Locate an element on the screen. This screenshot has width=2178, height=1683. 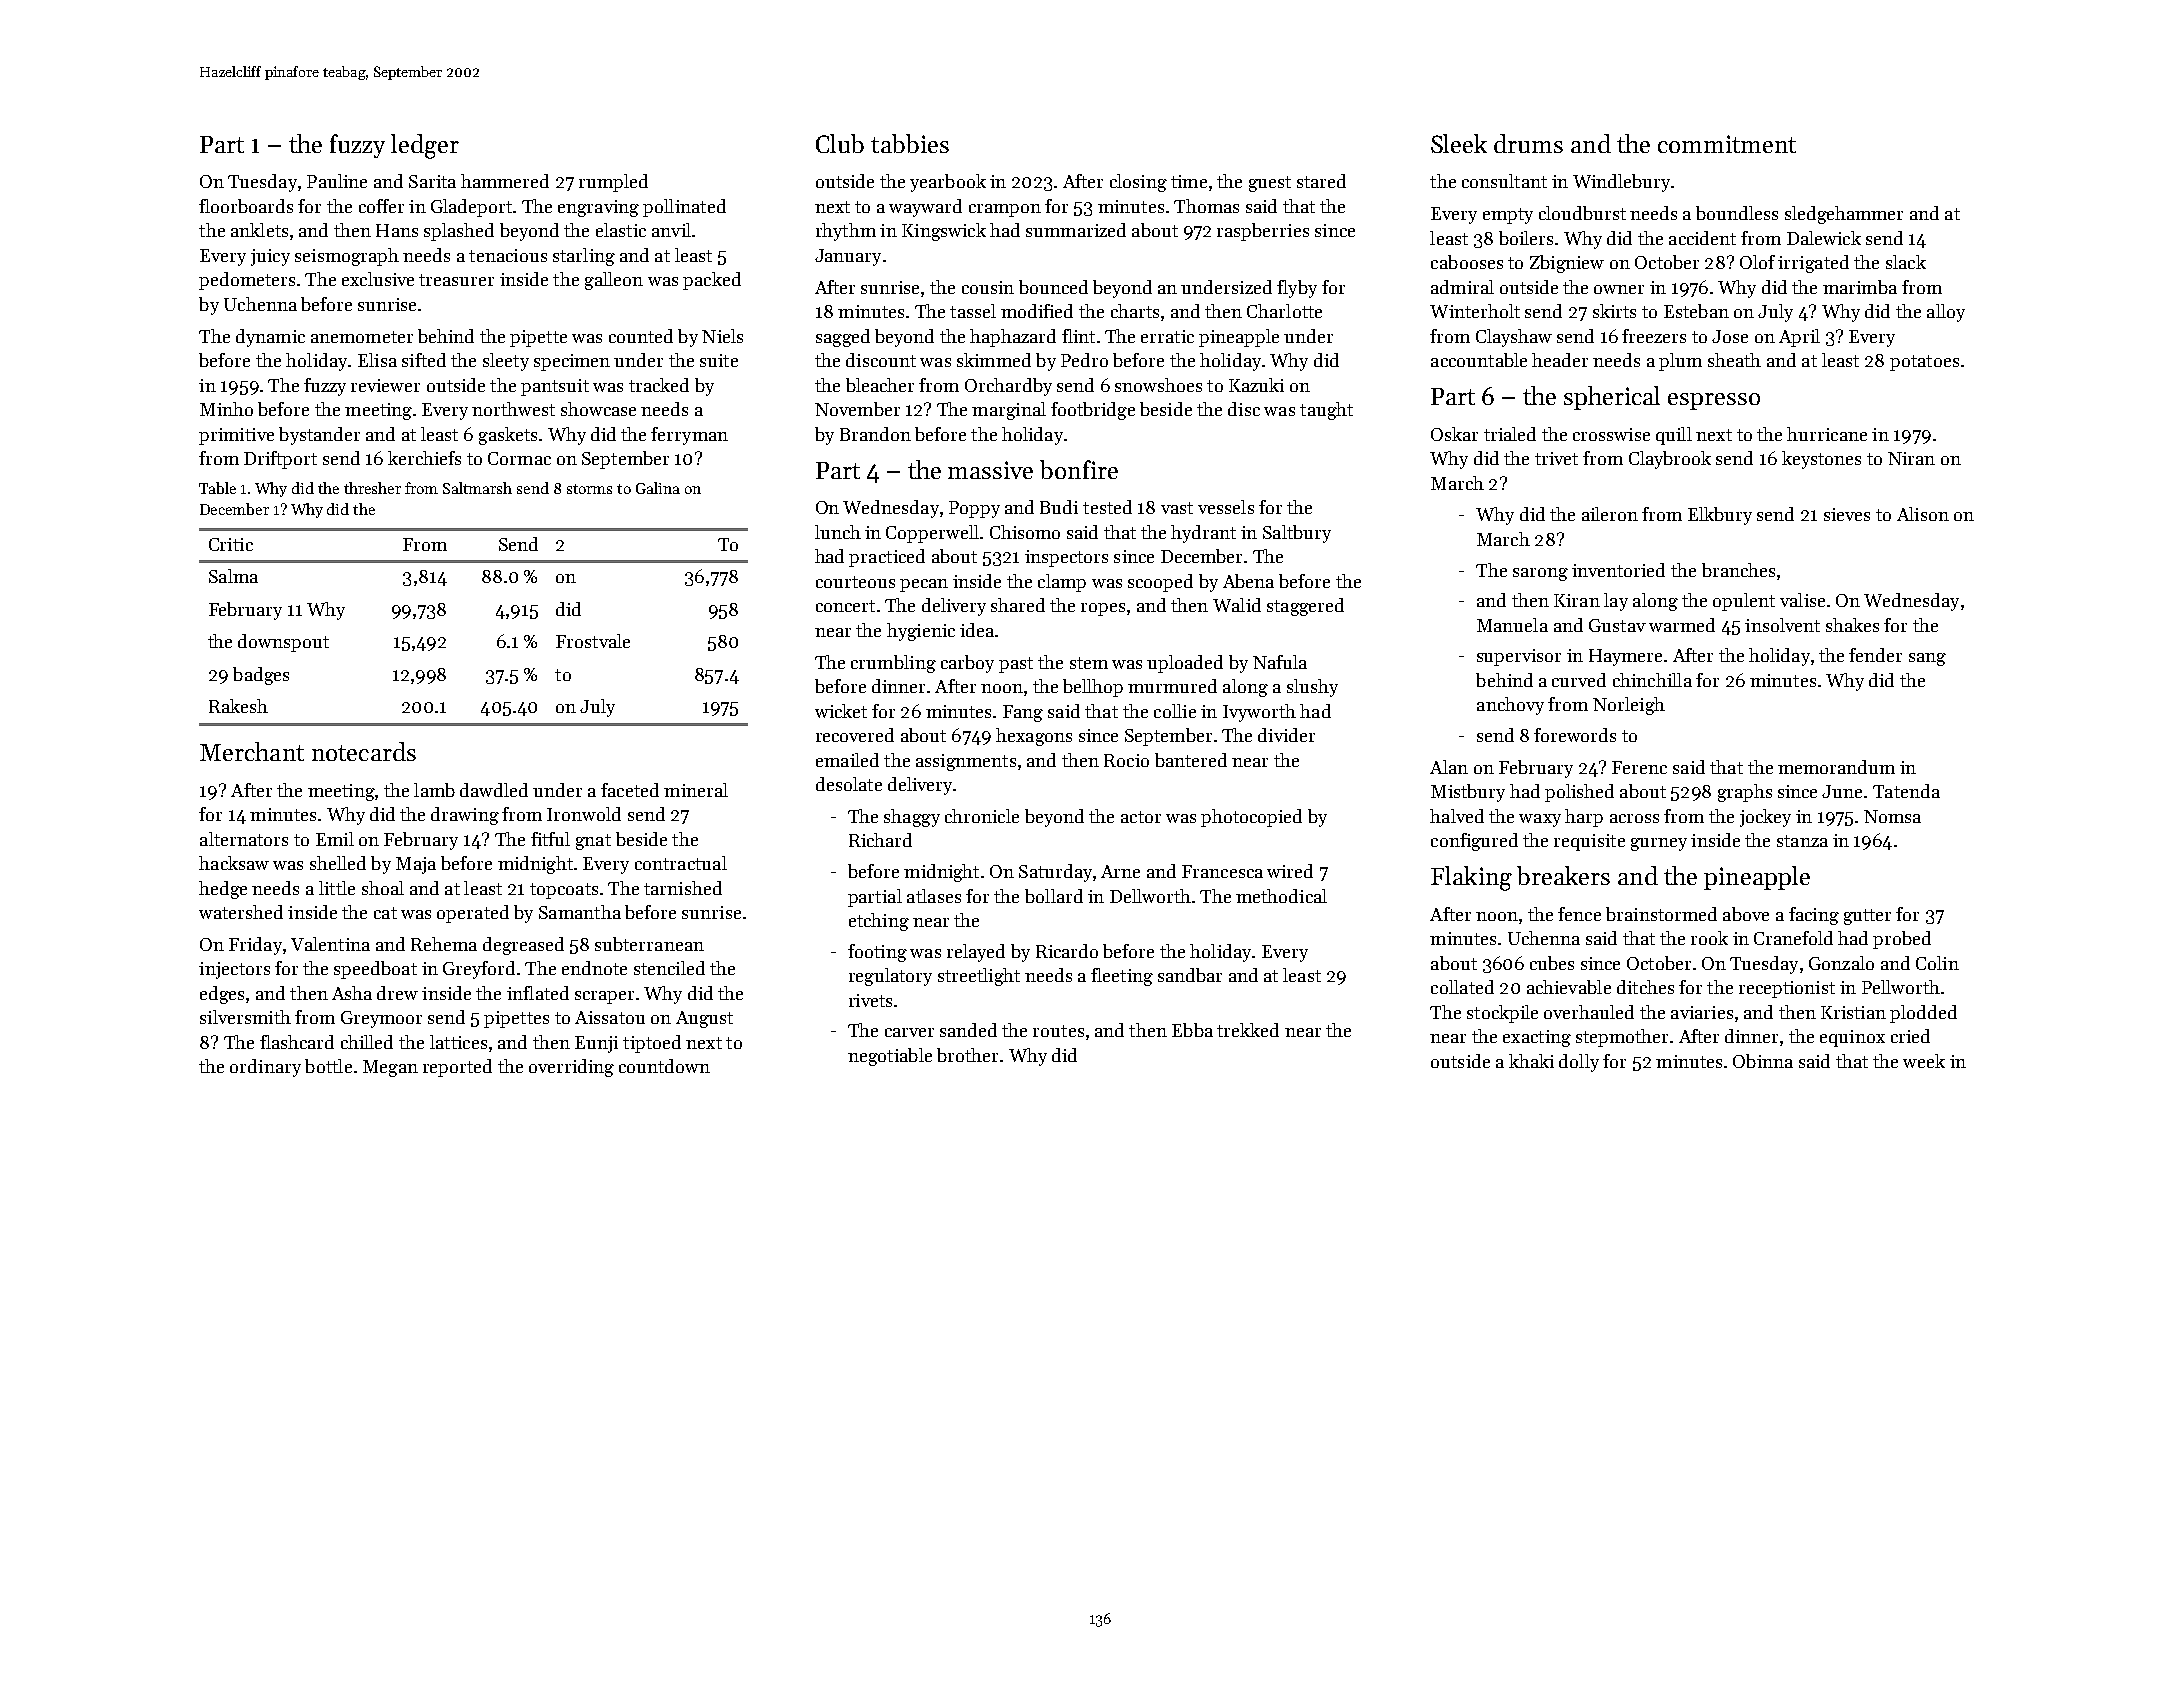
commitment is located at coordinates (1727, 144).
